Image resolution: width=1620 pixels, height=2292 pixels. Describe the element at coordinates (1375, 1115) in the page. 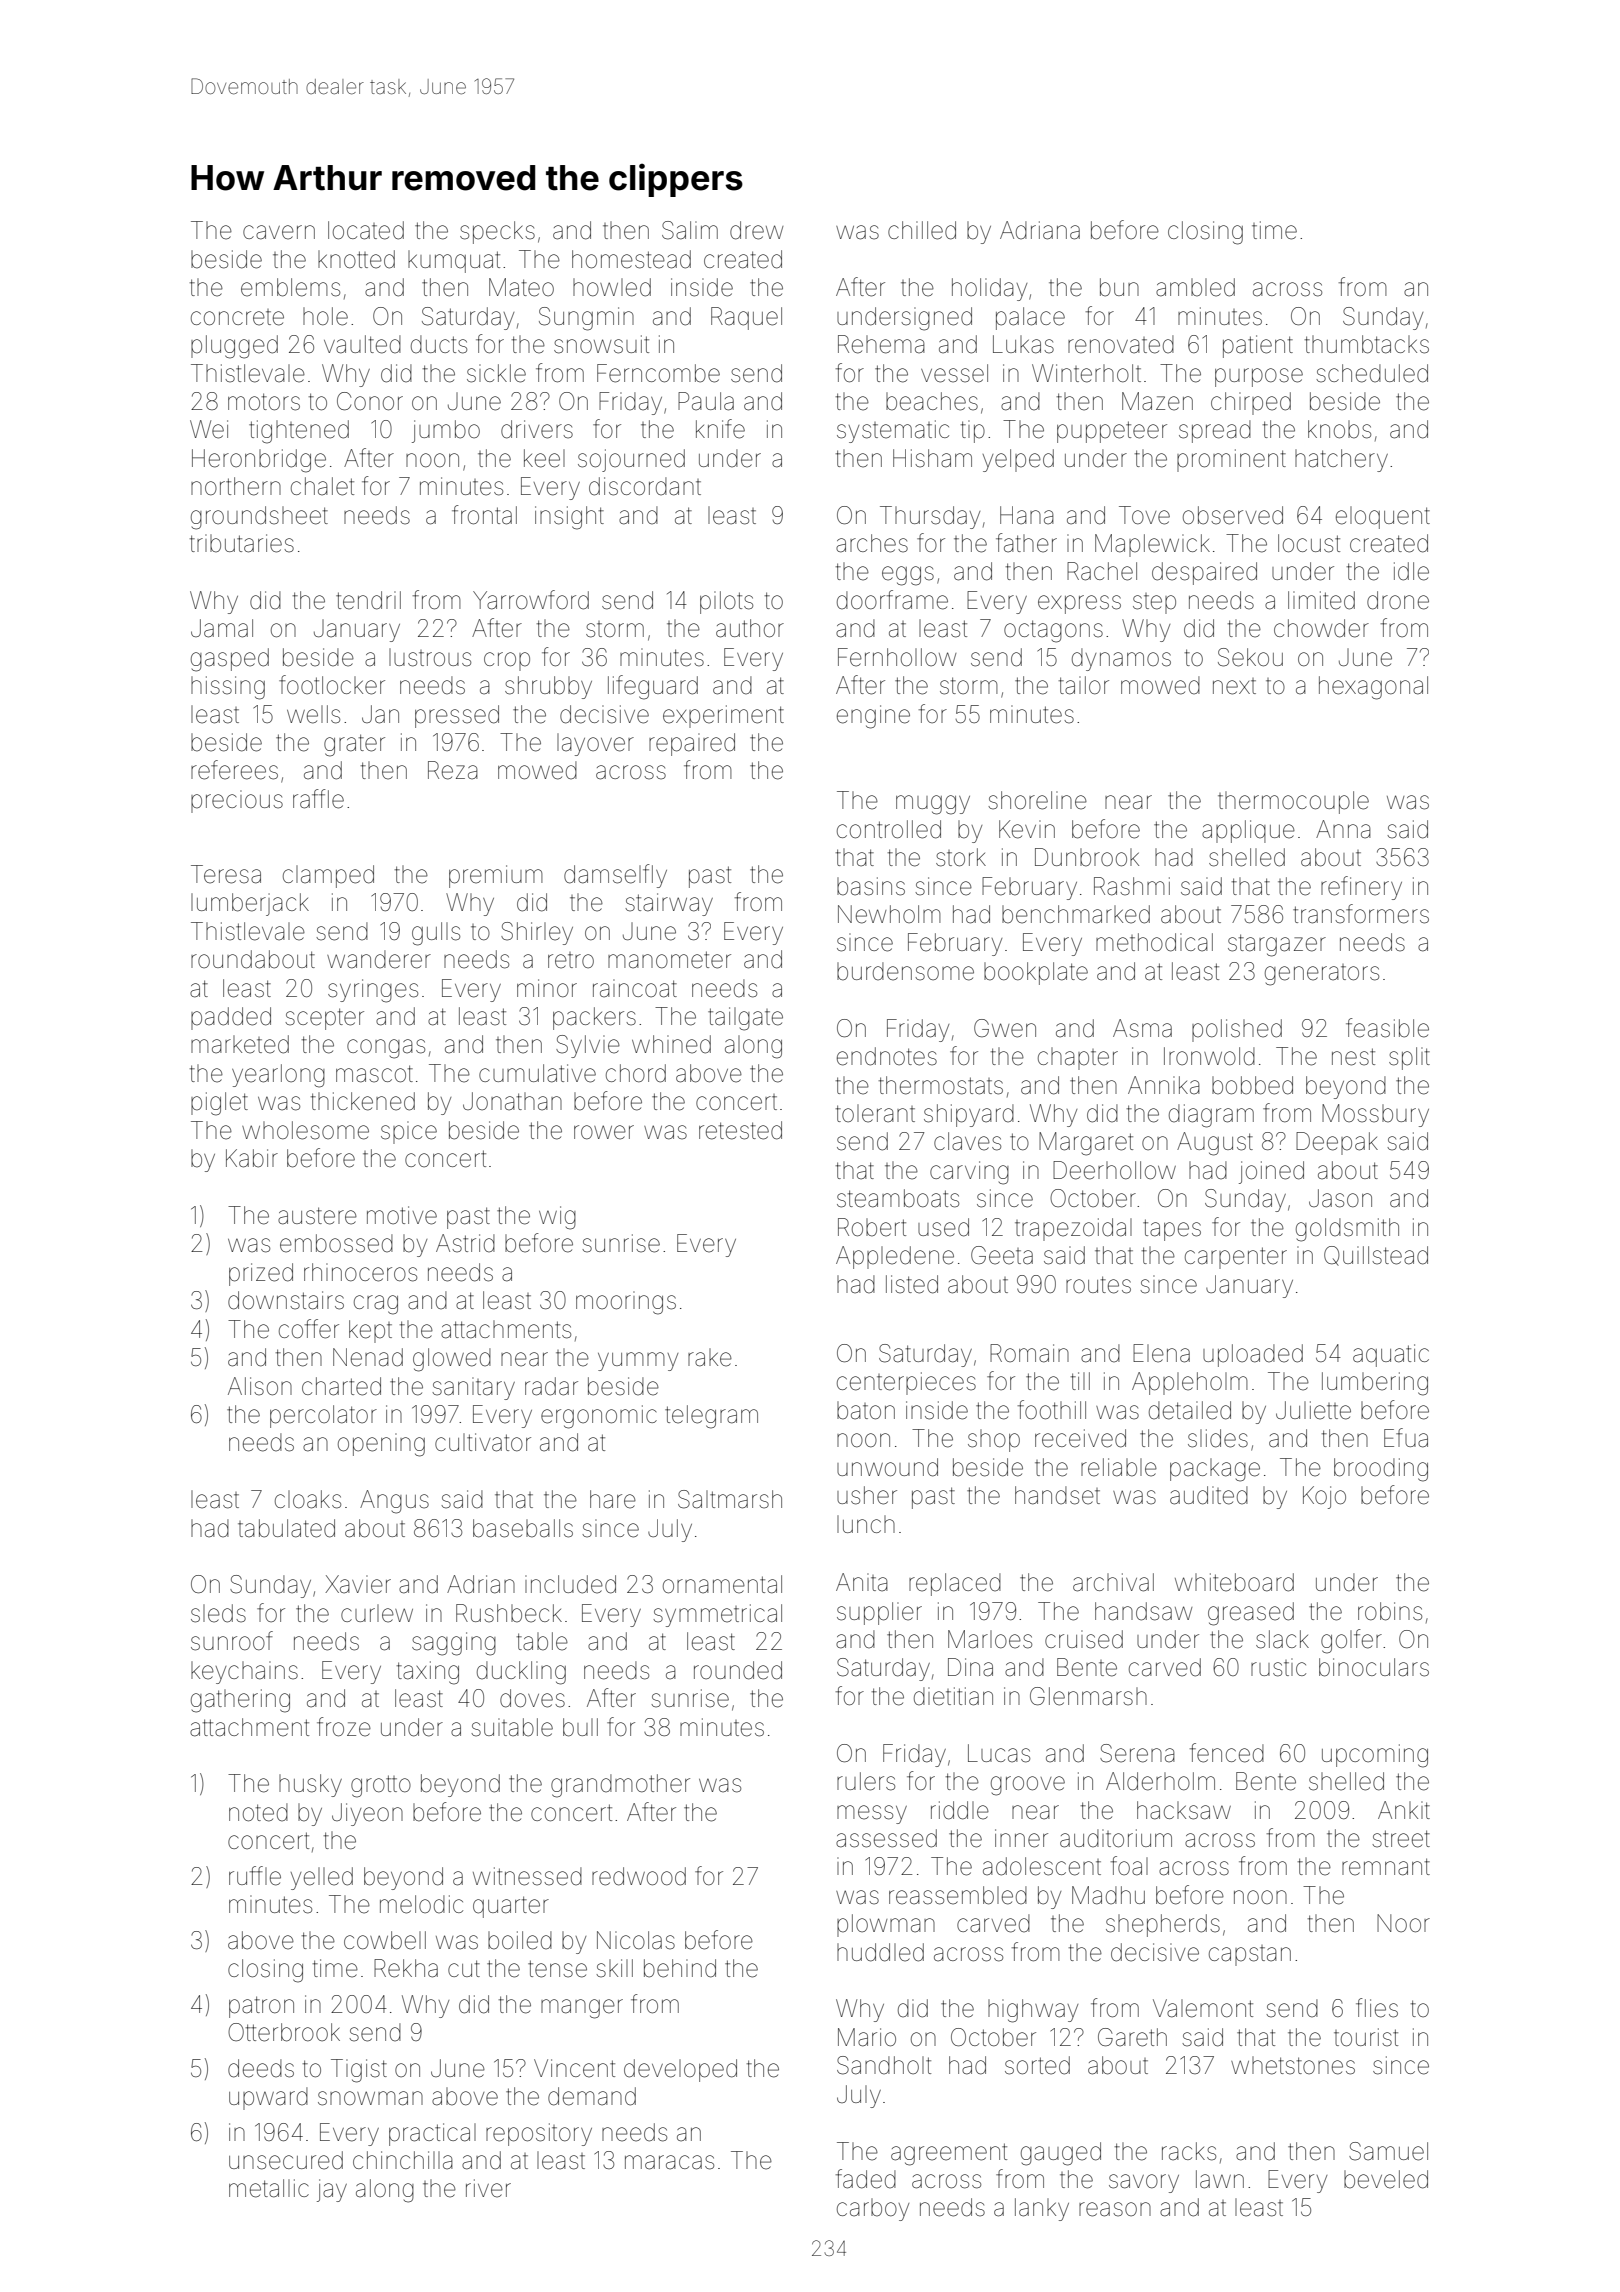

I see `Mossbury` at that location.
